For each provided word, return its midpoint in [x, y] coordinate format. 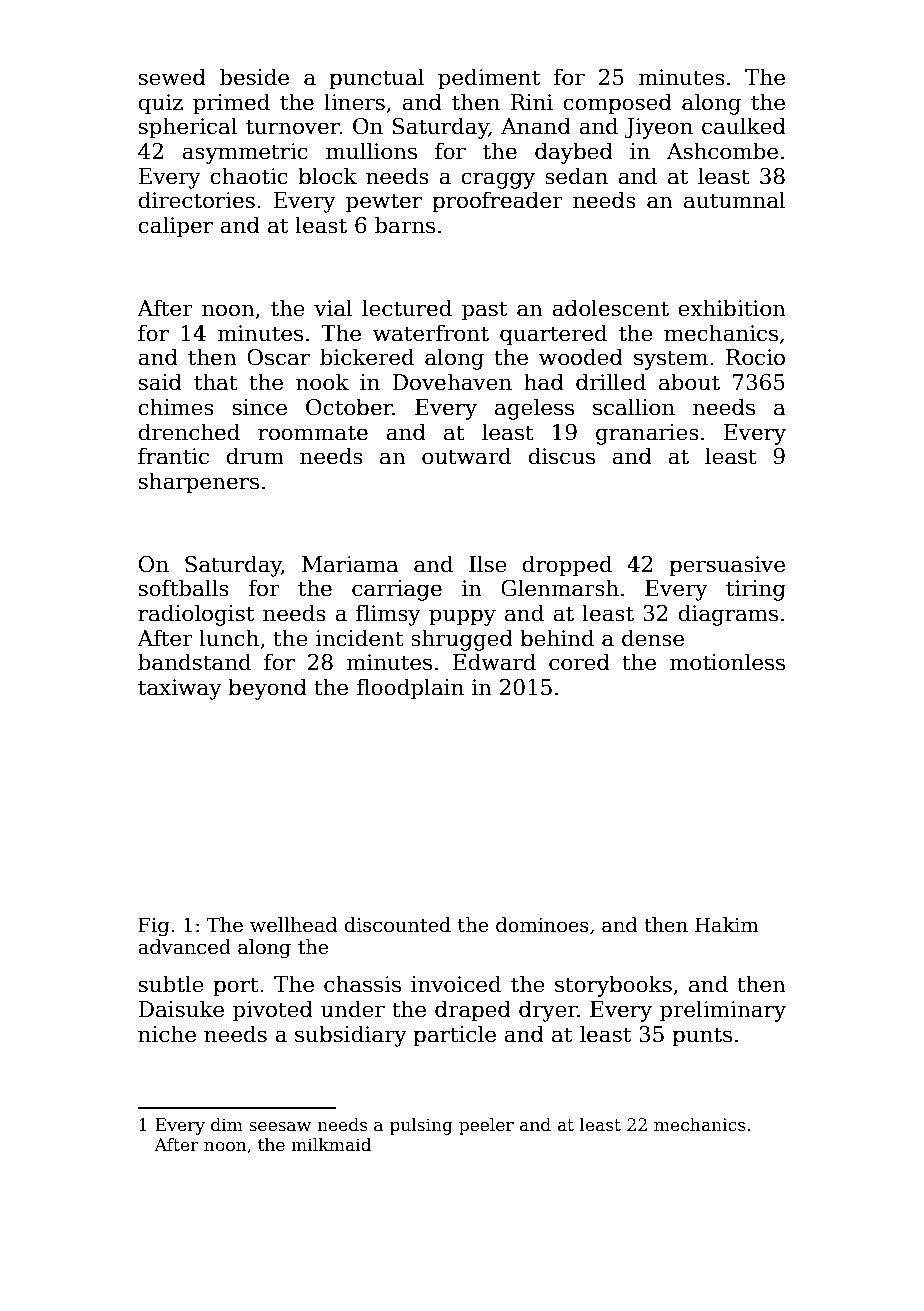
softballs [184, 588]
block [327, 176]
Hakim [726, 925]
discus [561, 456]
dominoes [542, 925]
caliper [175, 227]
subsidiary [351, 1036]
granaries [647, 434]
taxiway [180, 689]
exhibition [732, 308]
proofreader [497, 202]
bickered [367, 357]
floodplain [410, 689]
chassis [362, 984]
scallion [634, 407]
